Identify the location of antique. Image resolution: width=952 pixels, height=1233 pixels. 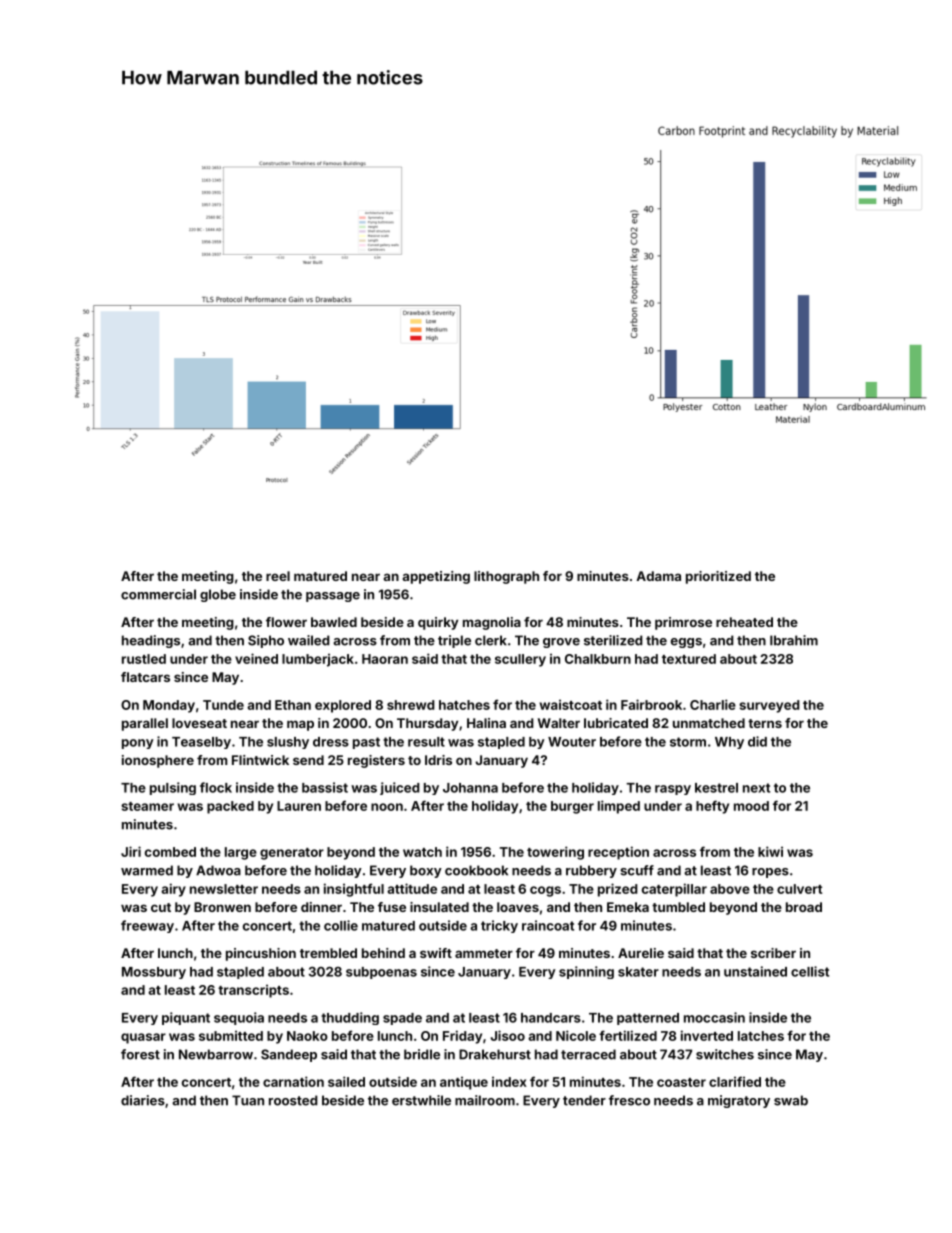
(464, 1083).
